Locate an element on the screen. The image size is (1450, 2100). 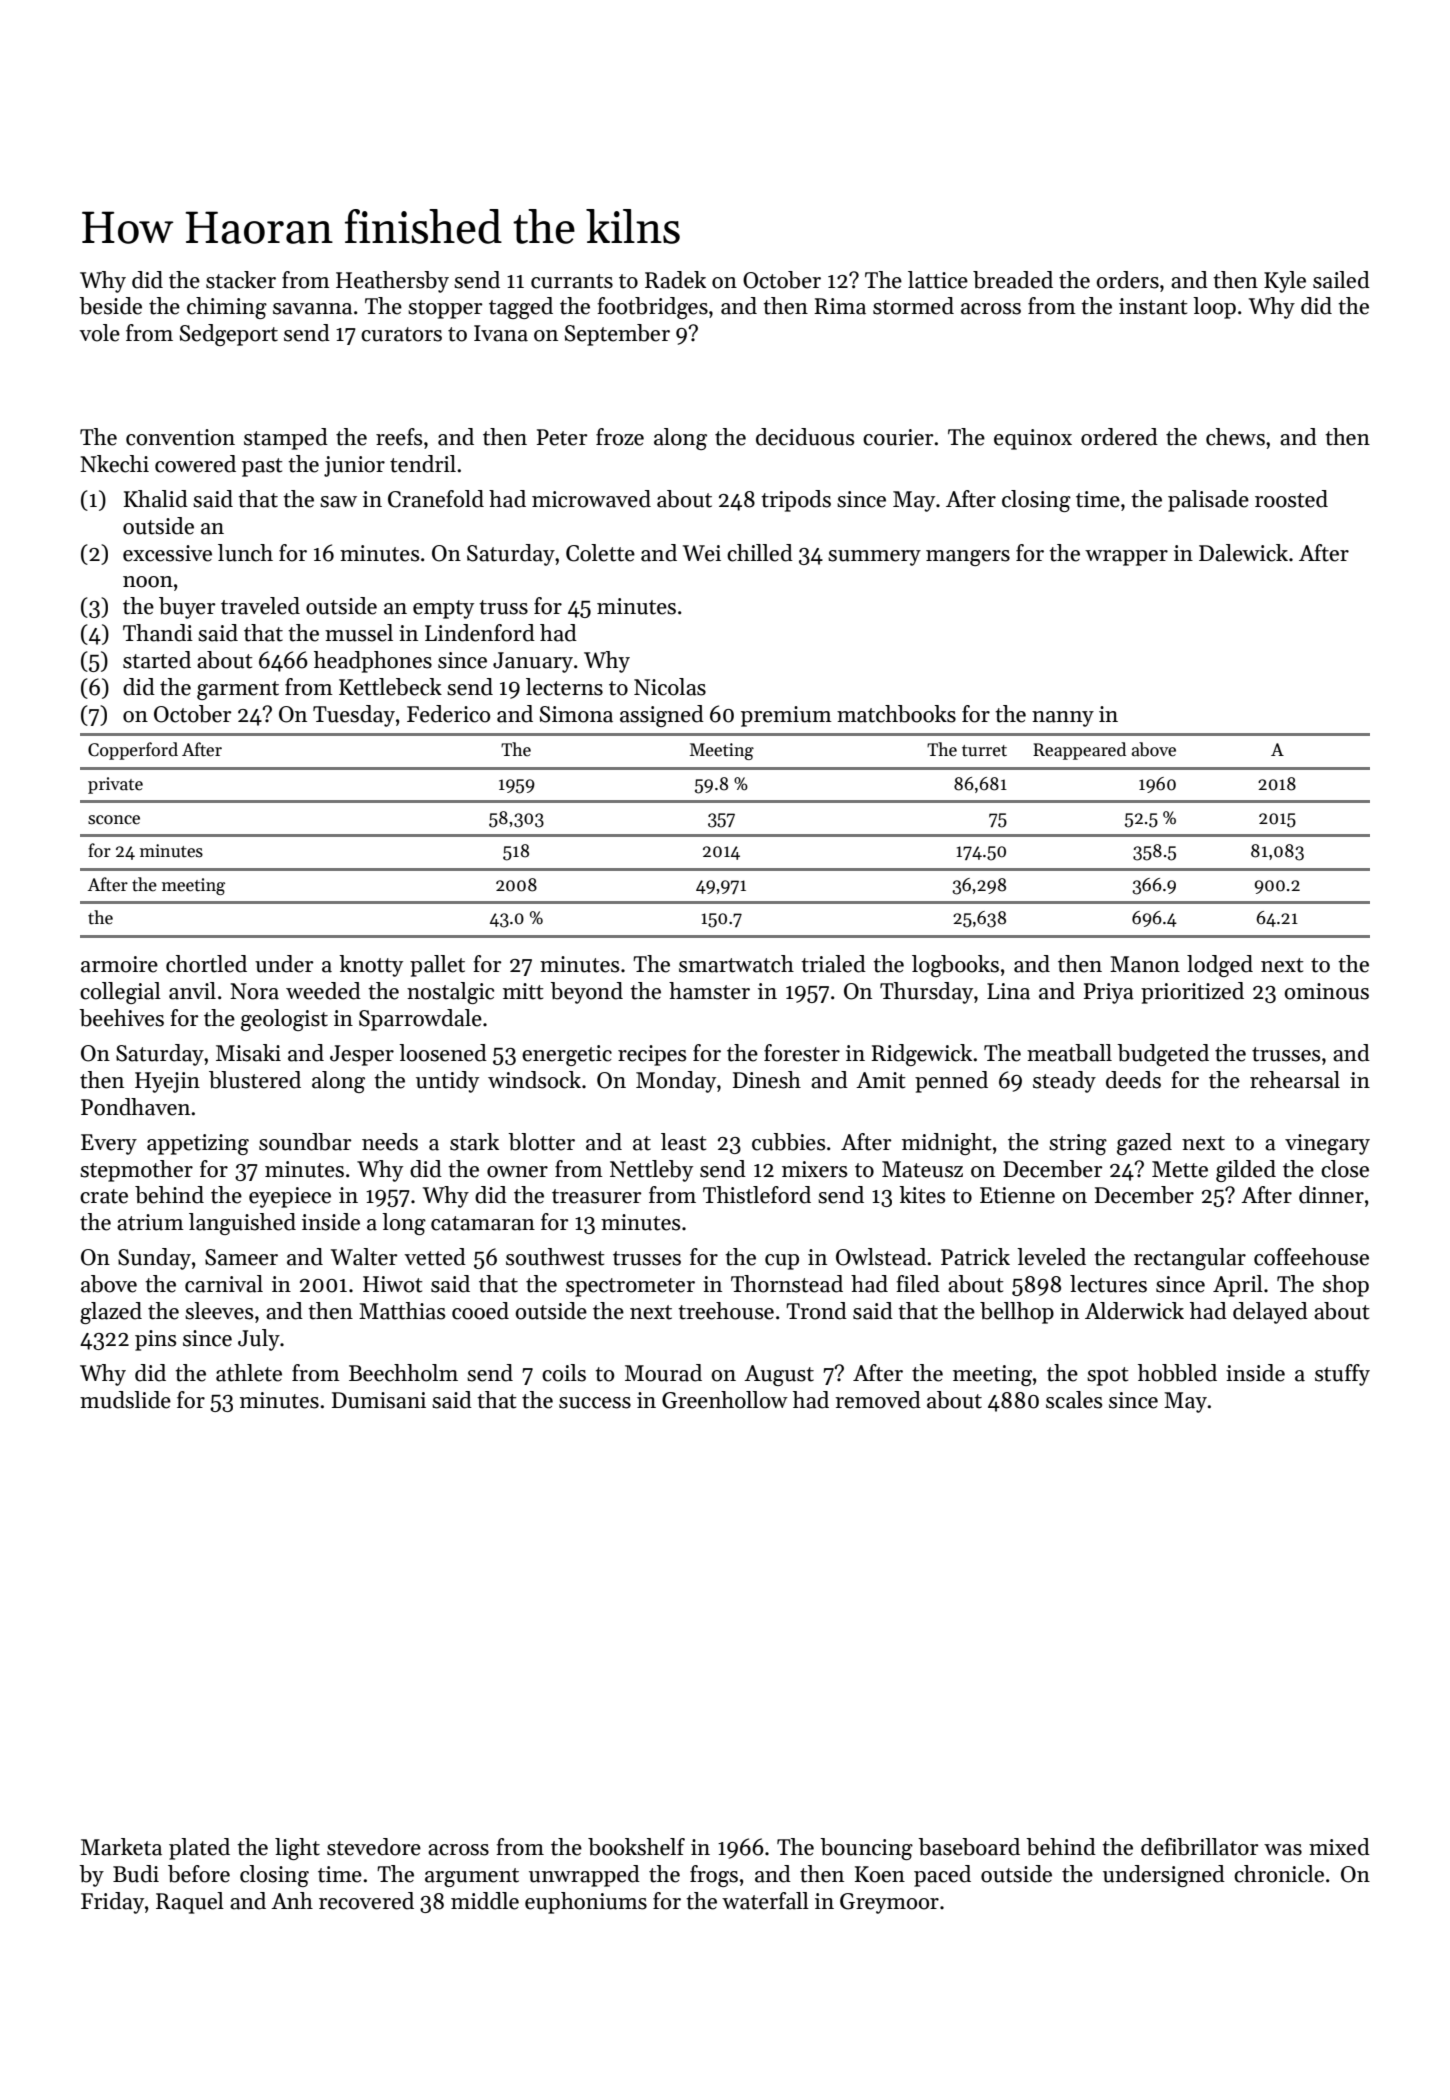
recipes is located at coordinates (652, 1055).
